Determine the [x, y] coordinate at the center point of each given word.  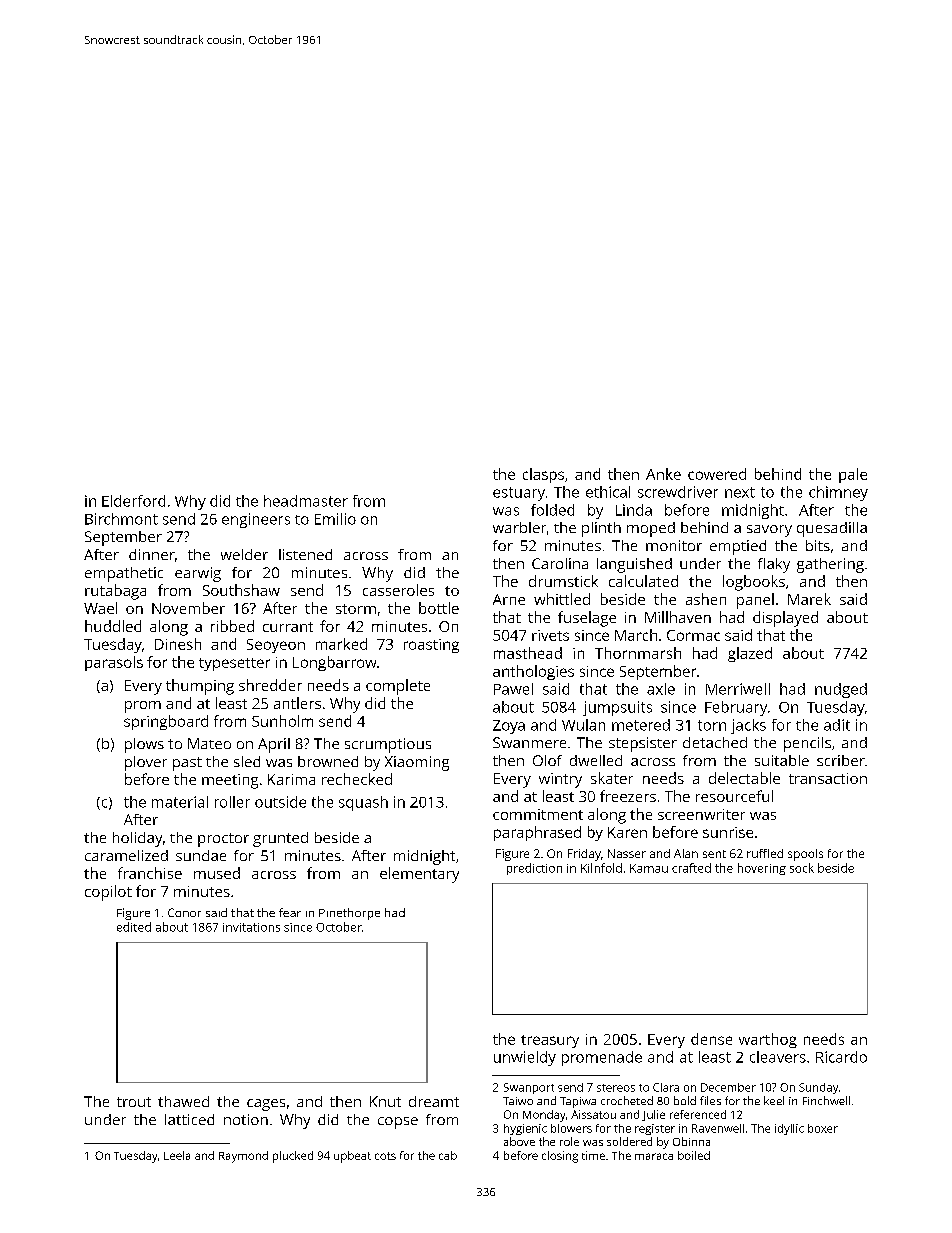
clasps [543, 475]
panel [755, 601]
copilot [108, 893]
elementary [419, 875]
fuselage [587, 619]
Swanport [529, 1088]
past [187, 764]
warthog [768, 1040]
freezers [628, 796]
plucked [293, 1157]
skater [612, 778]
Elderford [133, 501]
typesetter [234, 664]
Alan [686, 853]
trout [134, 1102]
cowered [717, 474]
